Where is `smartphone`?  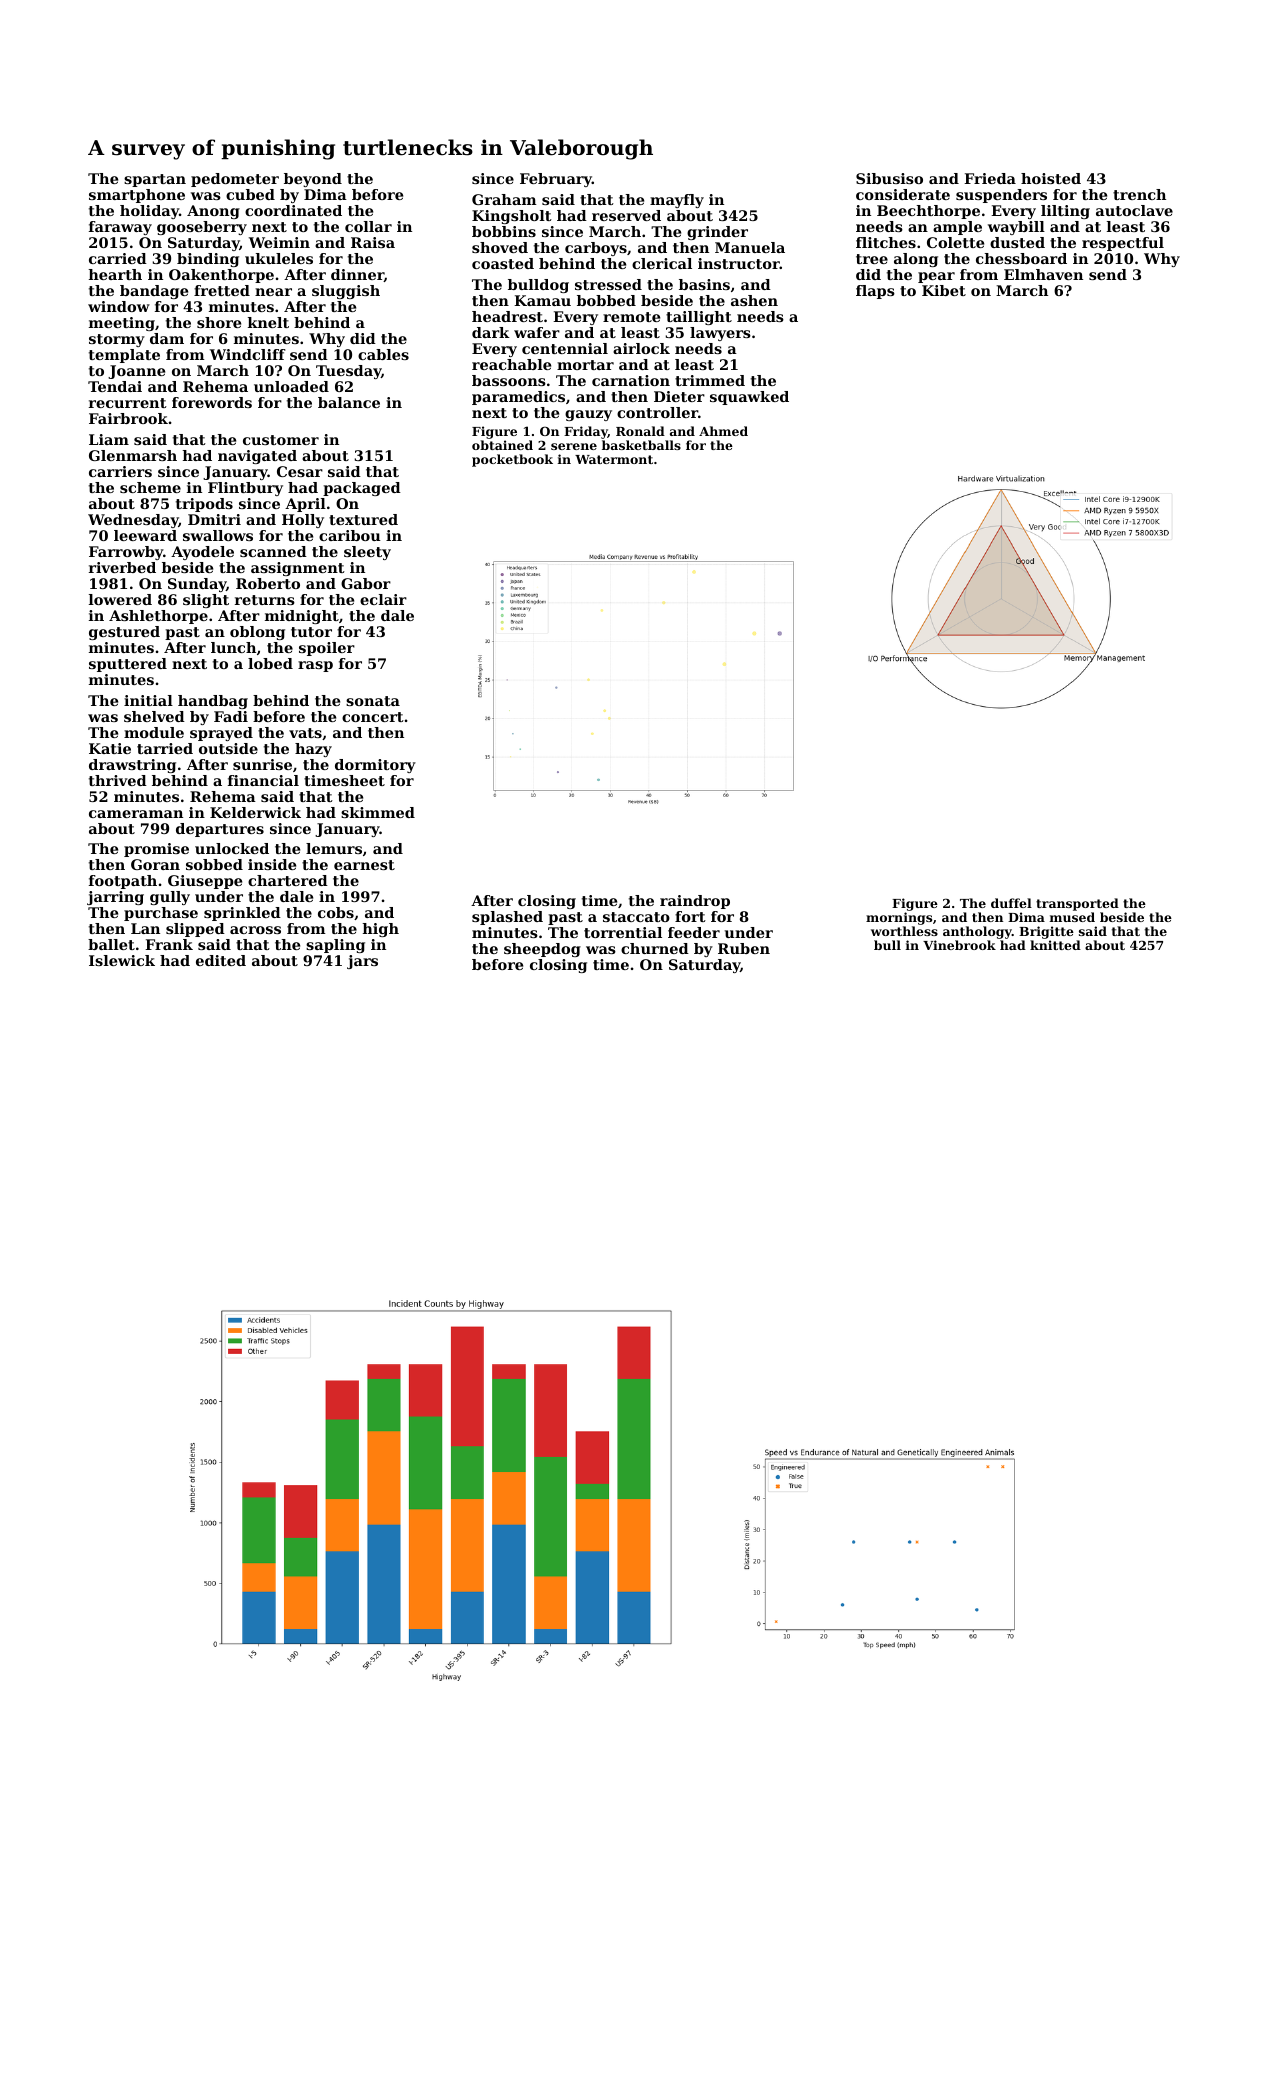
smartphone is located at coordinates (137, 196).
